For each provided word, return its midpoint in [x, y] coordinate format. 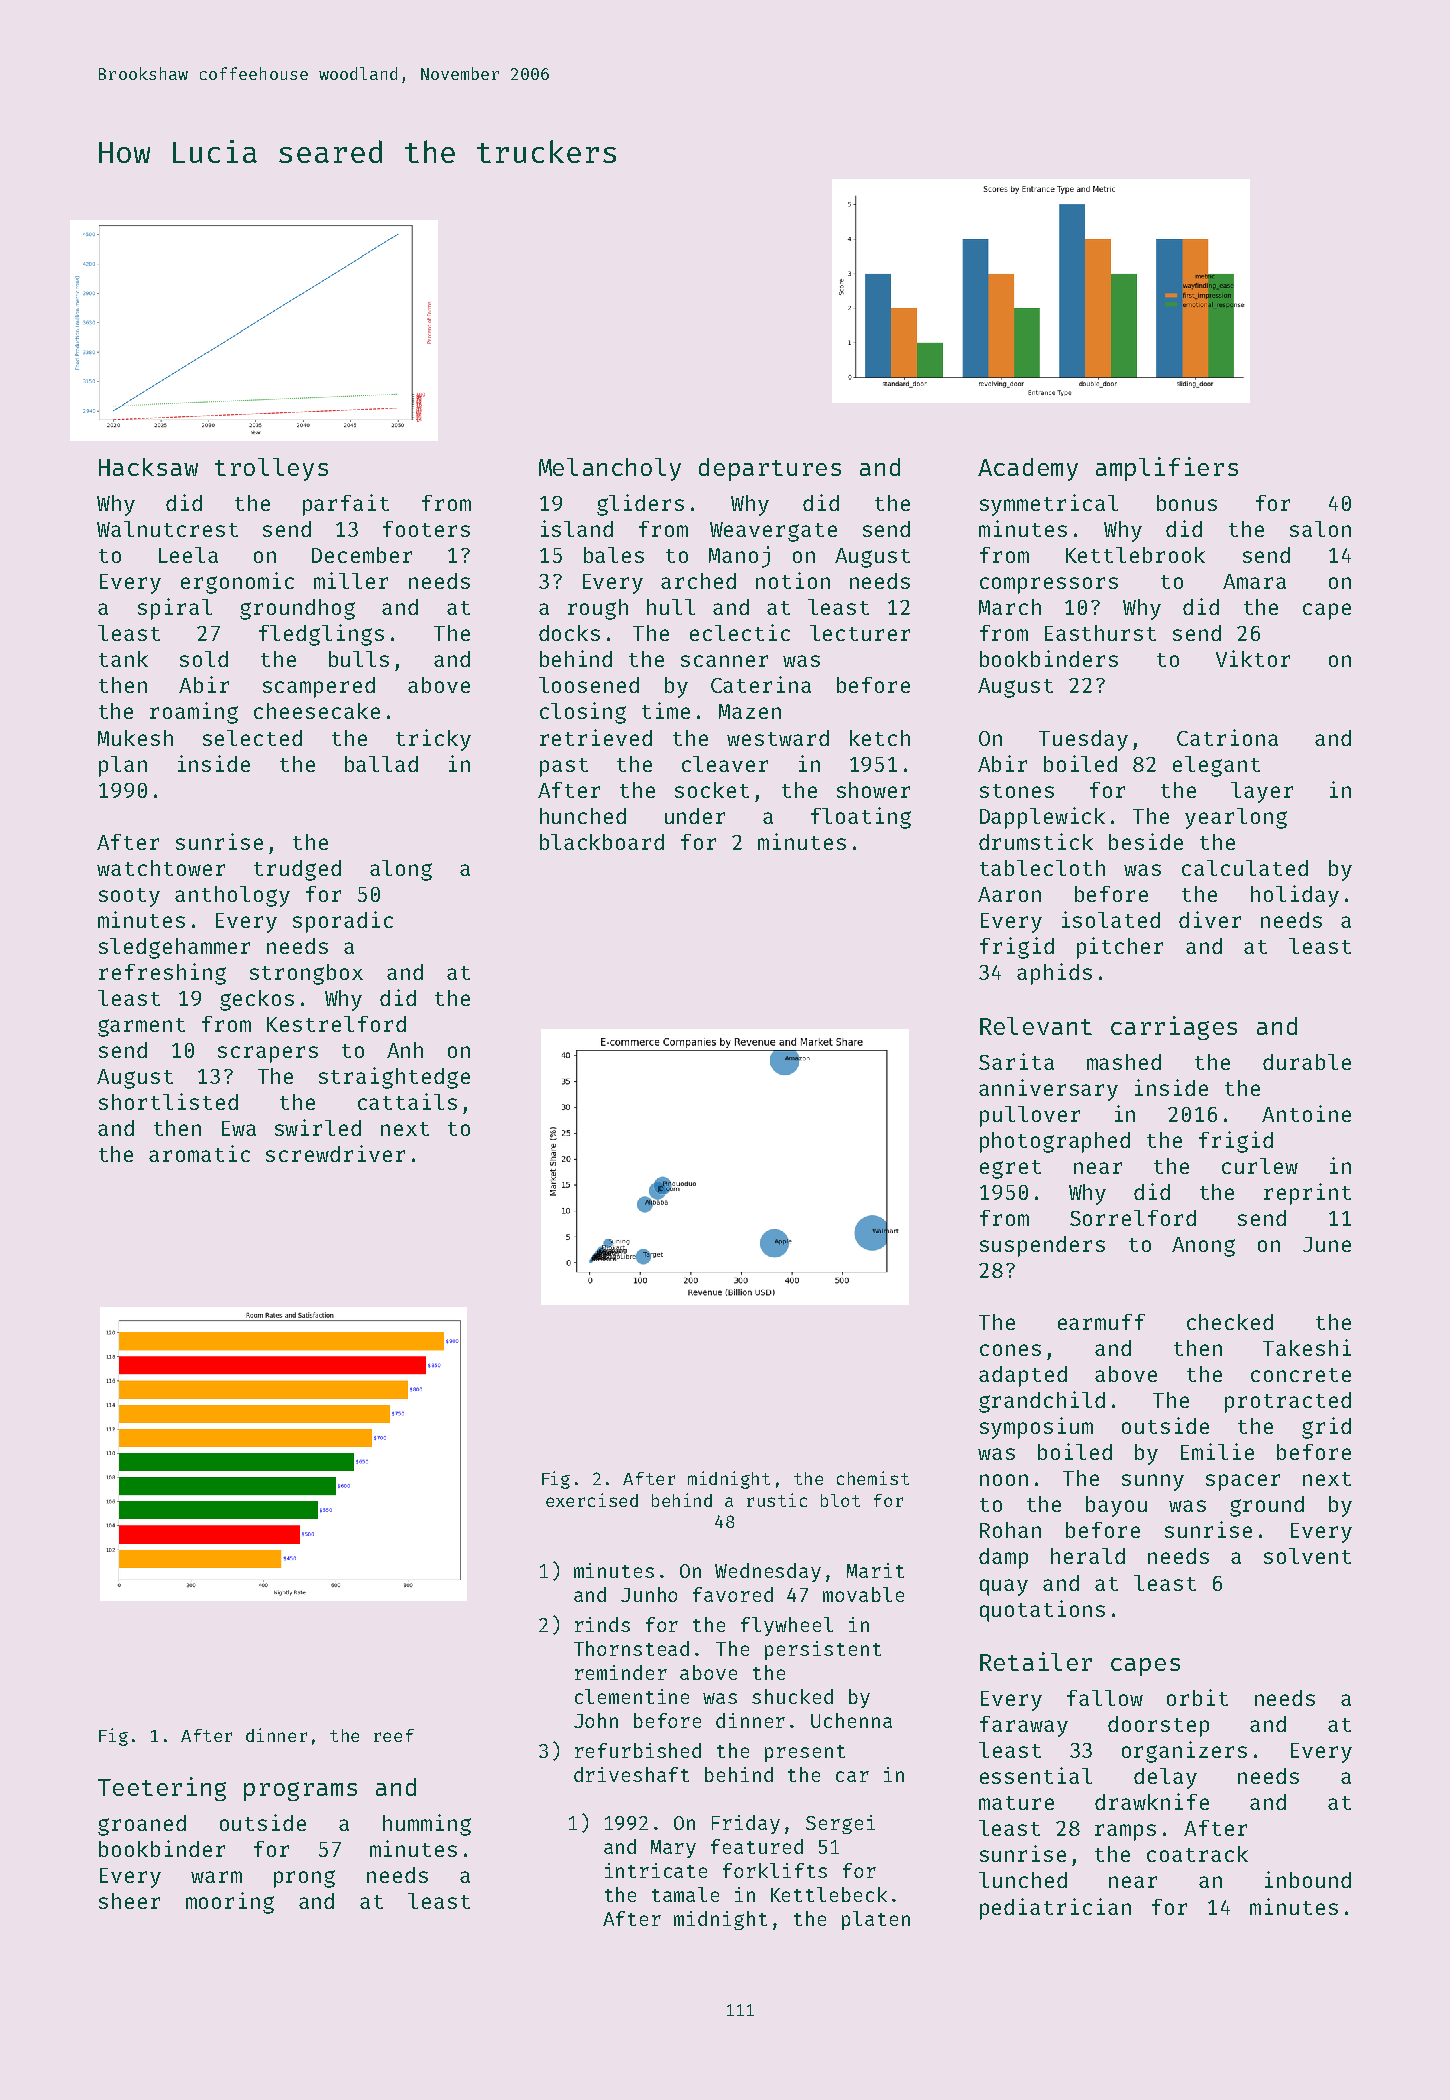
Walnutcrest [167, 529]
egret [1010, 1169]
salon [1320, 529]
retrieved [596, 737]
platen [876, 1920]
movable [863, 1594]
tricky [433, 740]
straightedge [394, 1078]
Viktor [1253, 658]
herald [1088, 1556]
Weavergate [773, 532]
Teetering [162, 1789]
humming [427, 1825]
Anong [1203, 1247]
